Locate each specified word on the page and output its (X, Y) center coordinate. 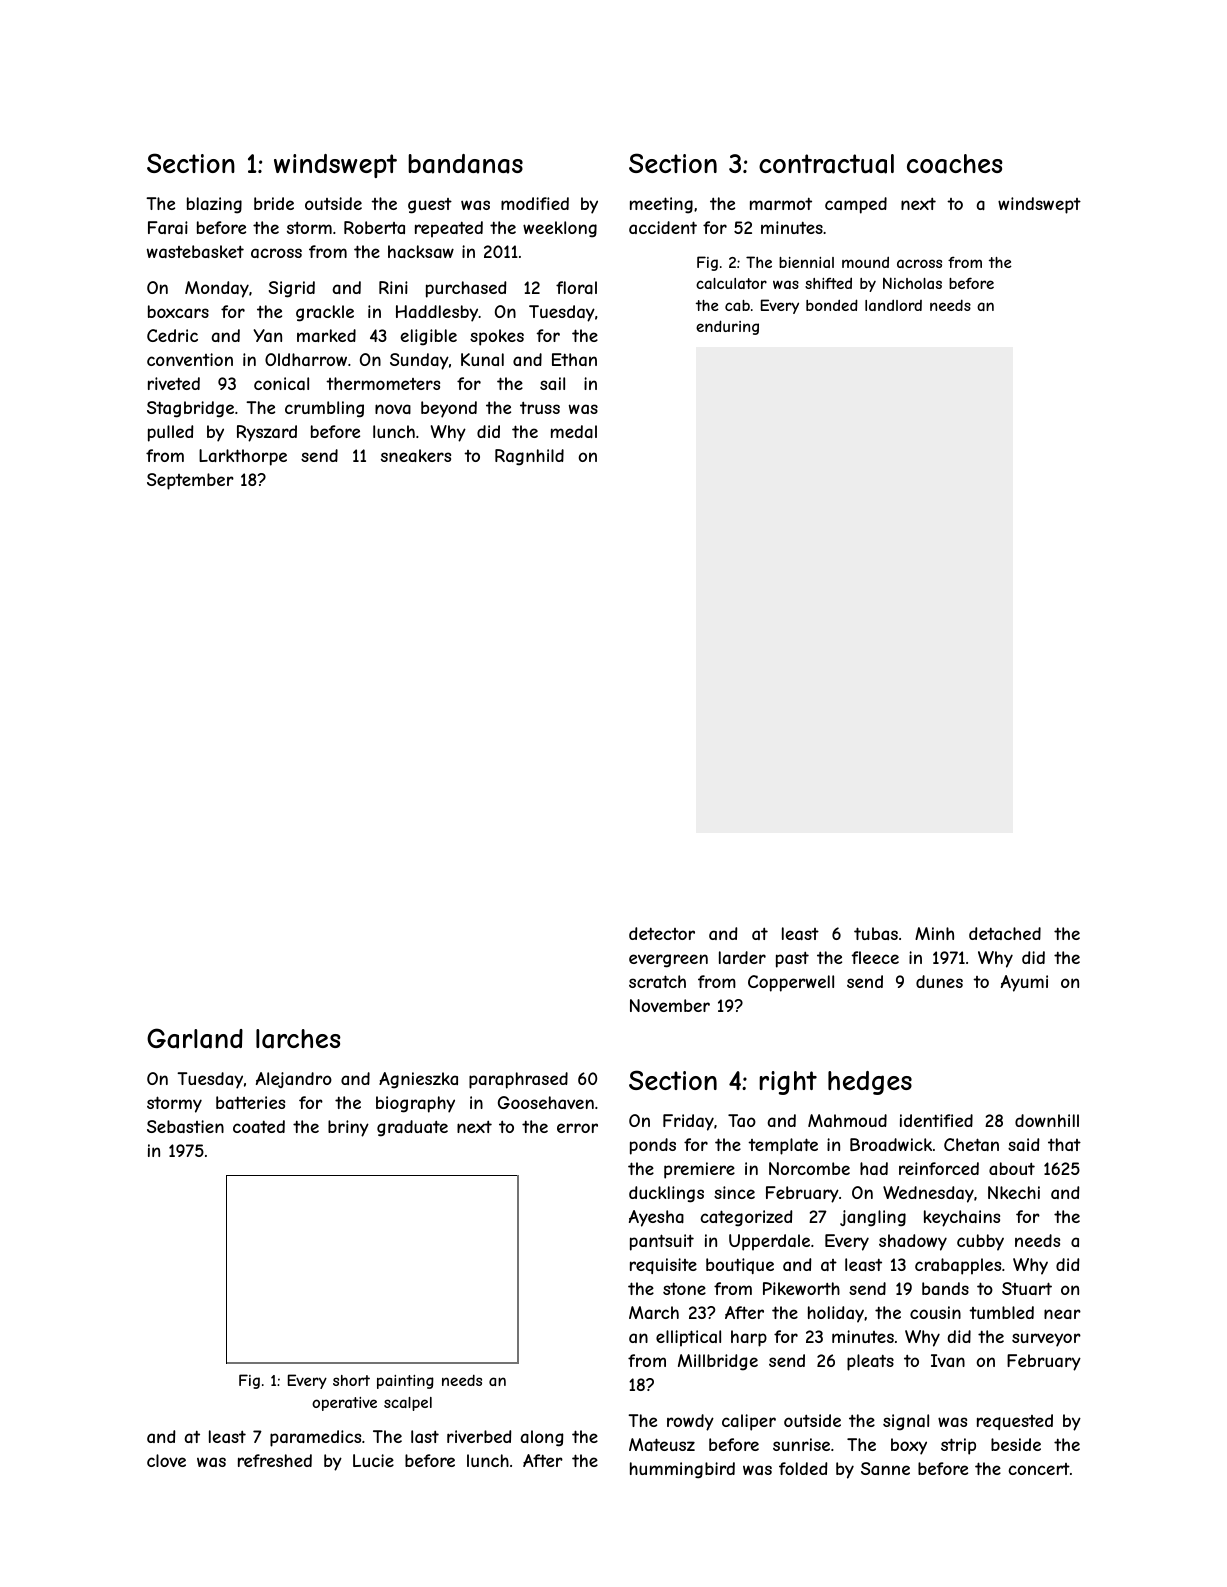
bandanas (465, 164)
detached (1005, 933)
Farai (168, 227)
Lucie (373, 1460)
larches (298, 1039)
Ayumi (1024, 983)
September (190, 481)
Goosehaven (546, 1102)
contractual (826, 164)
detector (662, 933)
